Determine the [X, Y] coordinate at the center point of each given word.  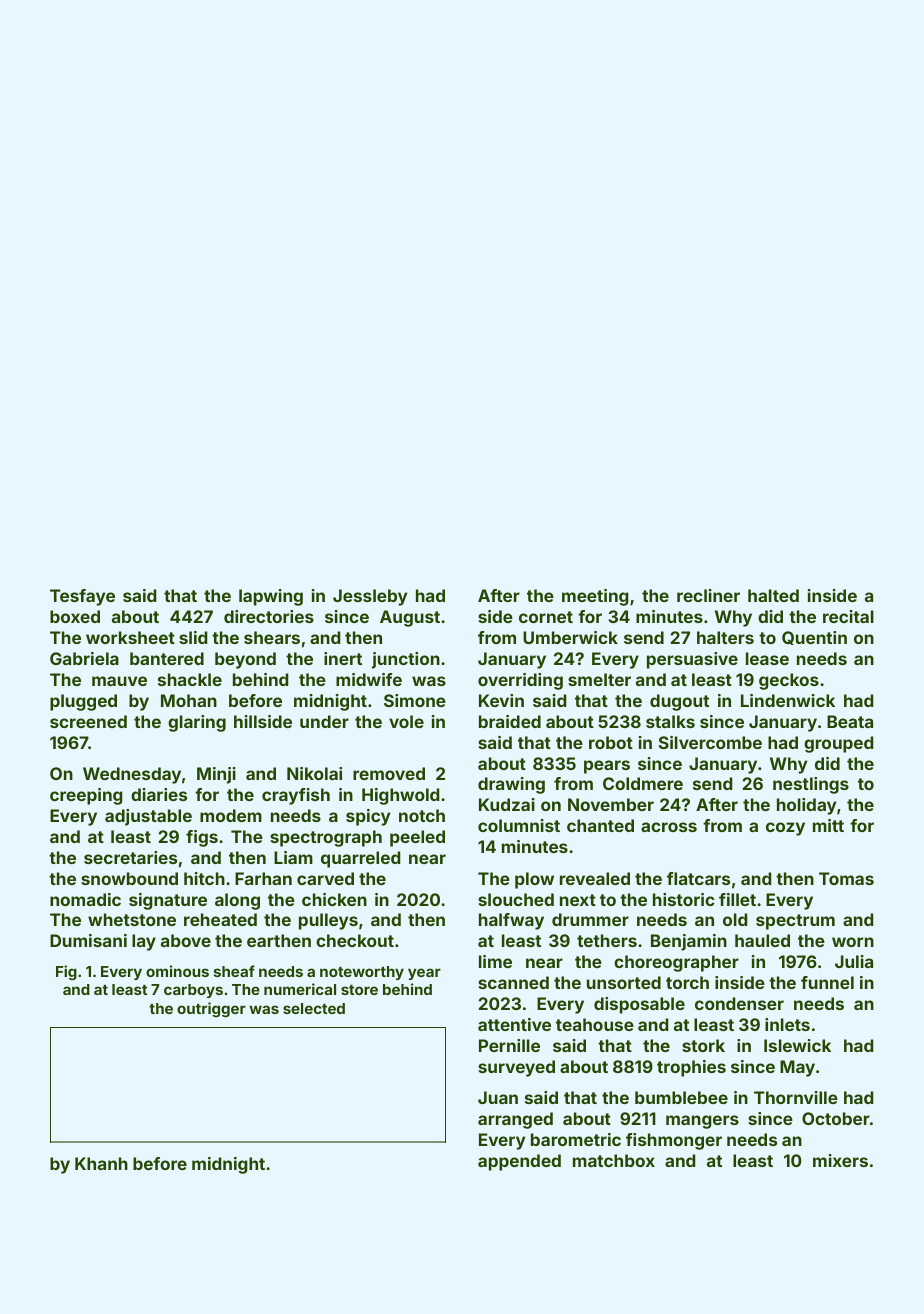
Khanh [101, 1163]
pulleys [328, 921]
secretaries [130, 857]
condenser [739, 1003]
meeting [595, 597]
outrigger [211, 1009]
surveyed [516, 1068]
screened [88, 721]
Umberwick [570, 637]
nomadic [85, 899]
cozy [785, 829]
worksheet [130, 637]
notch [422, 815]
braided [510, 721]
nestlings [811, 785]
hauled [762, 940]
